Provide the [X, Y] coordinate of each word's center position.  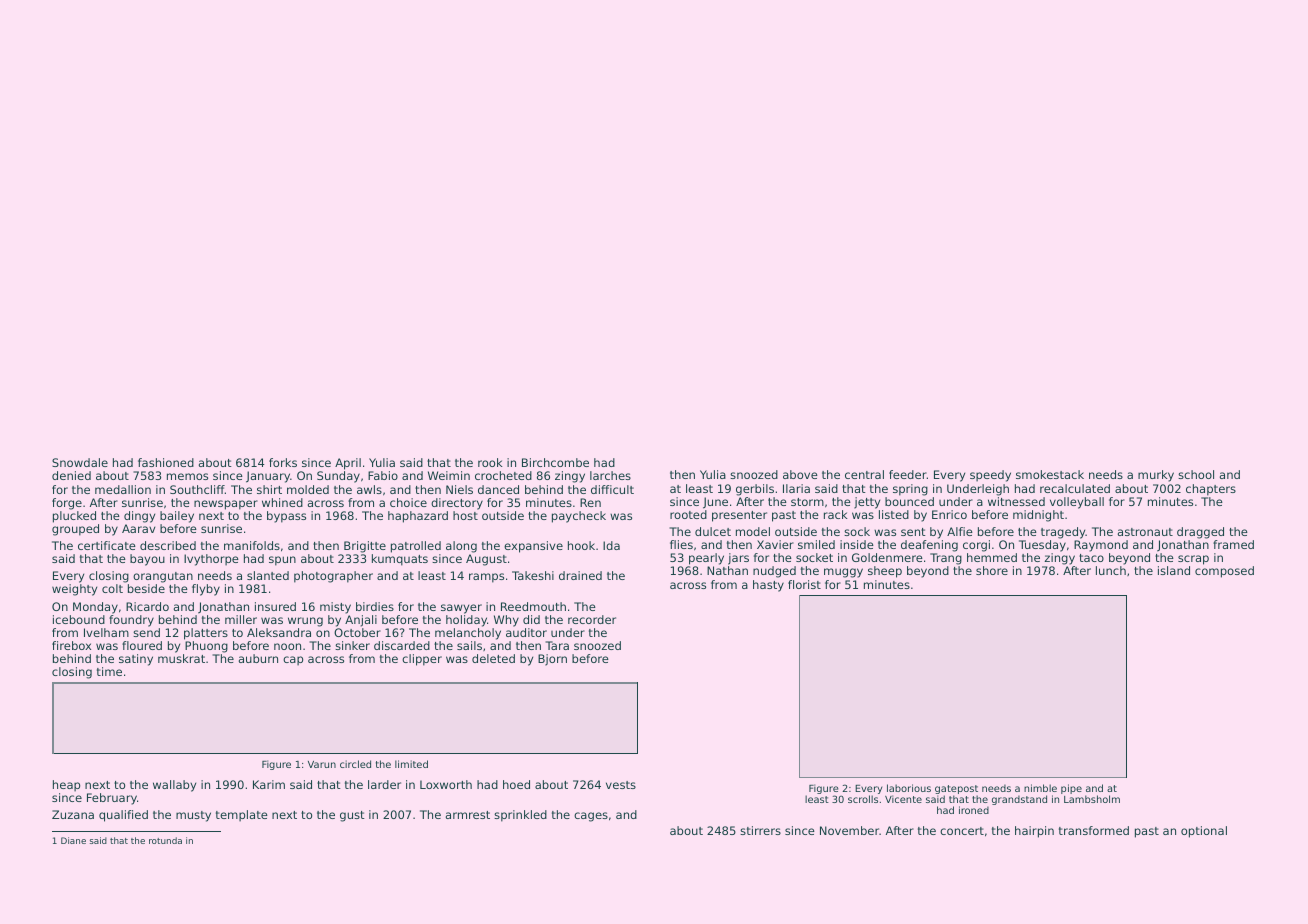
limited [411, 764]
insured [275, 606]
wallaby [174, 786]
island [1174, 570]
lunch [1111, 570]
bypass [286, 517]
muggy [843, 573]
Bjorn [552, 660]
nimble [1040, 788]
